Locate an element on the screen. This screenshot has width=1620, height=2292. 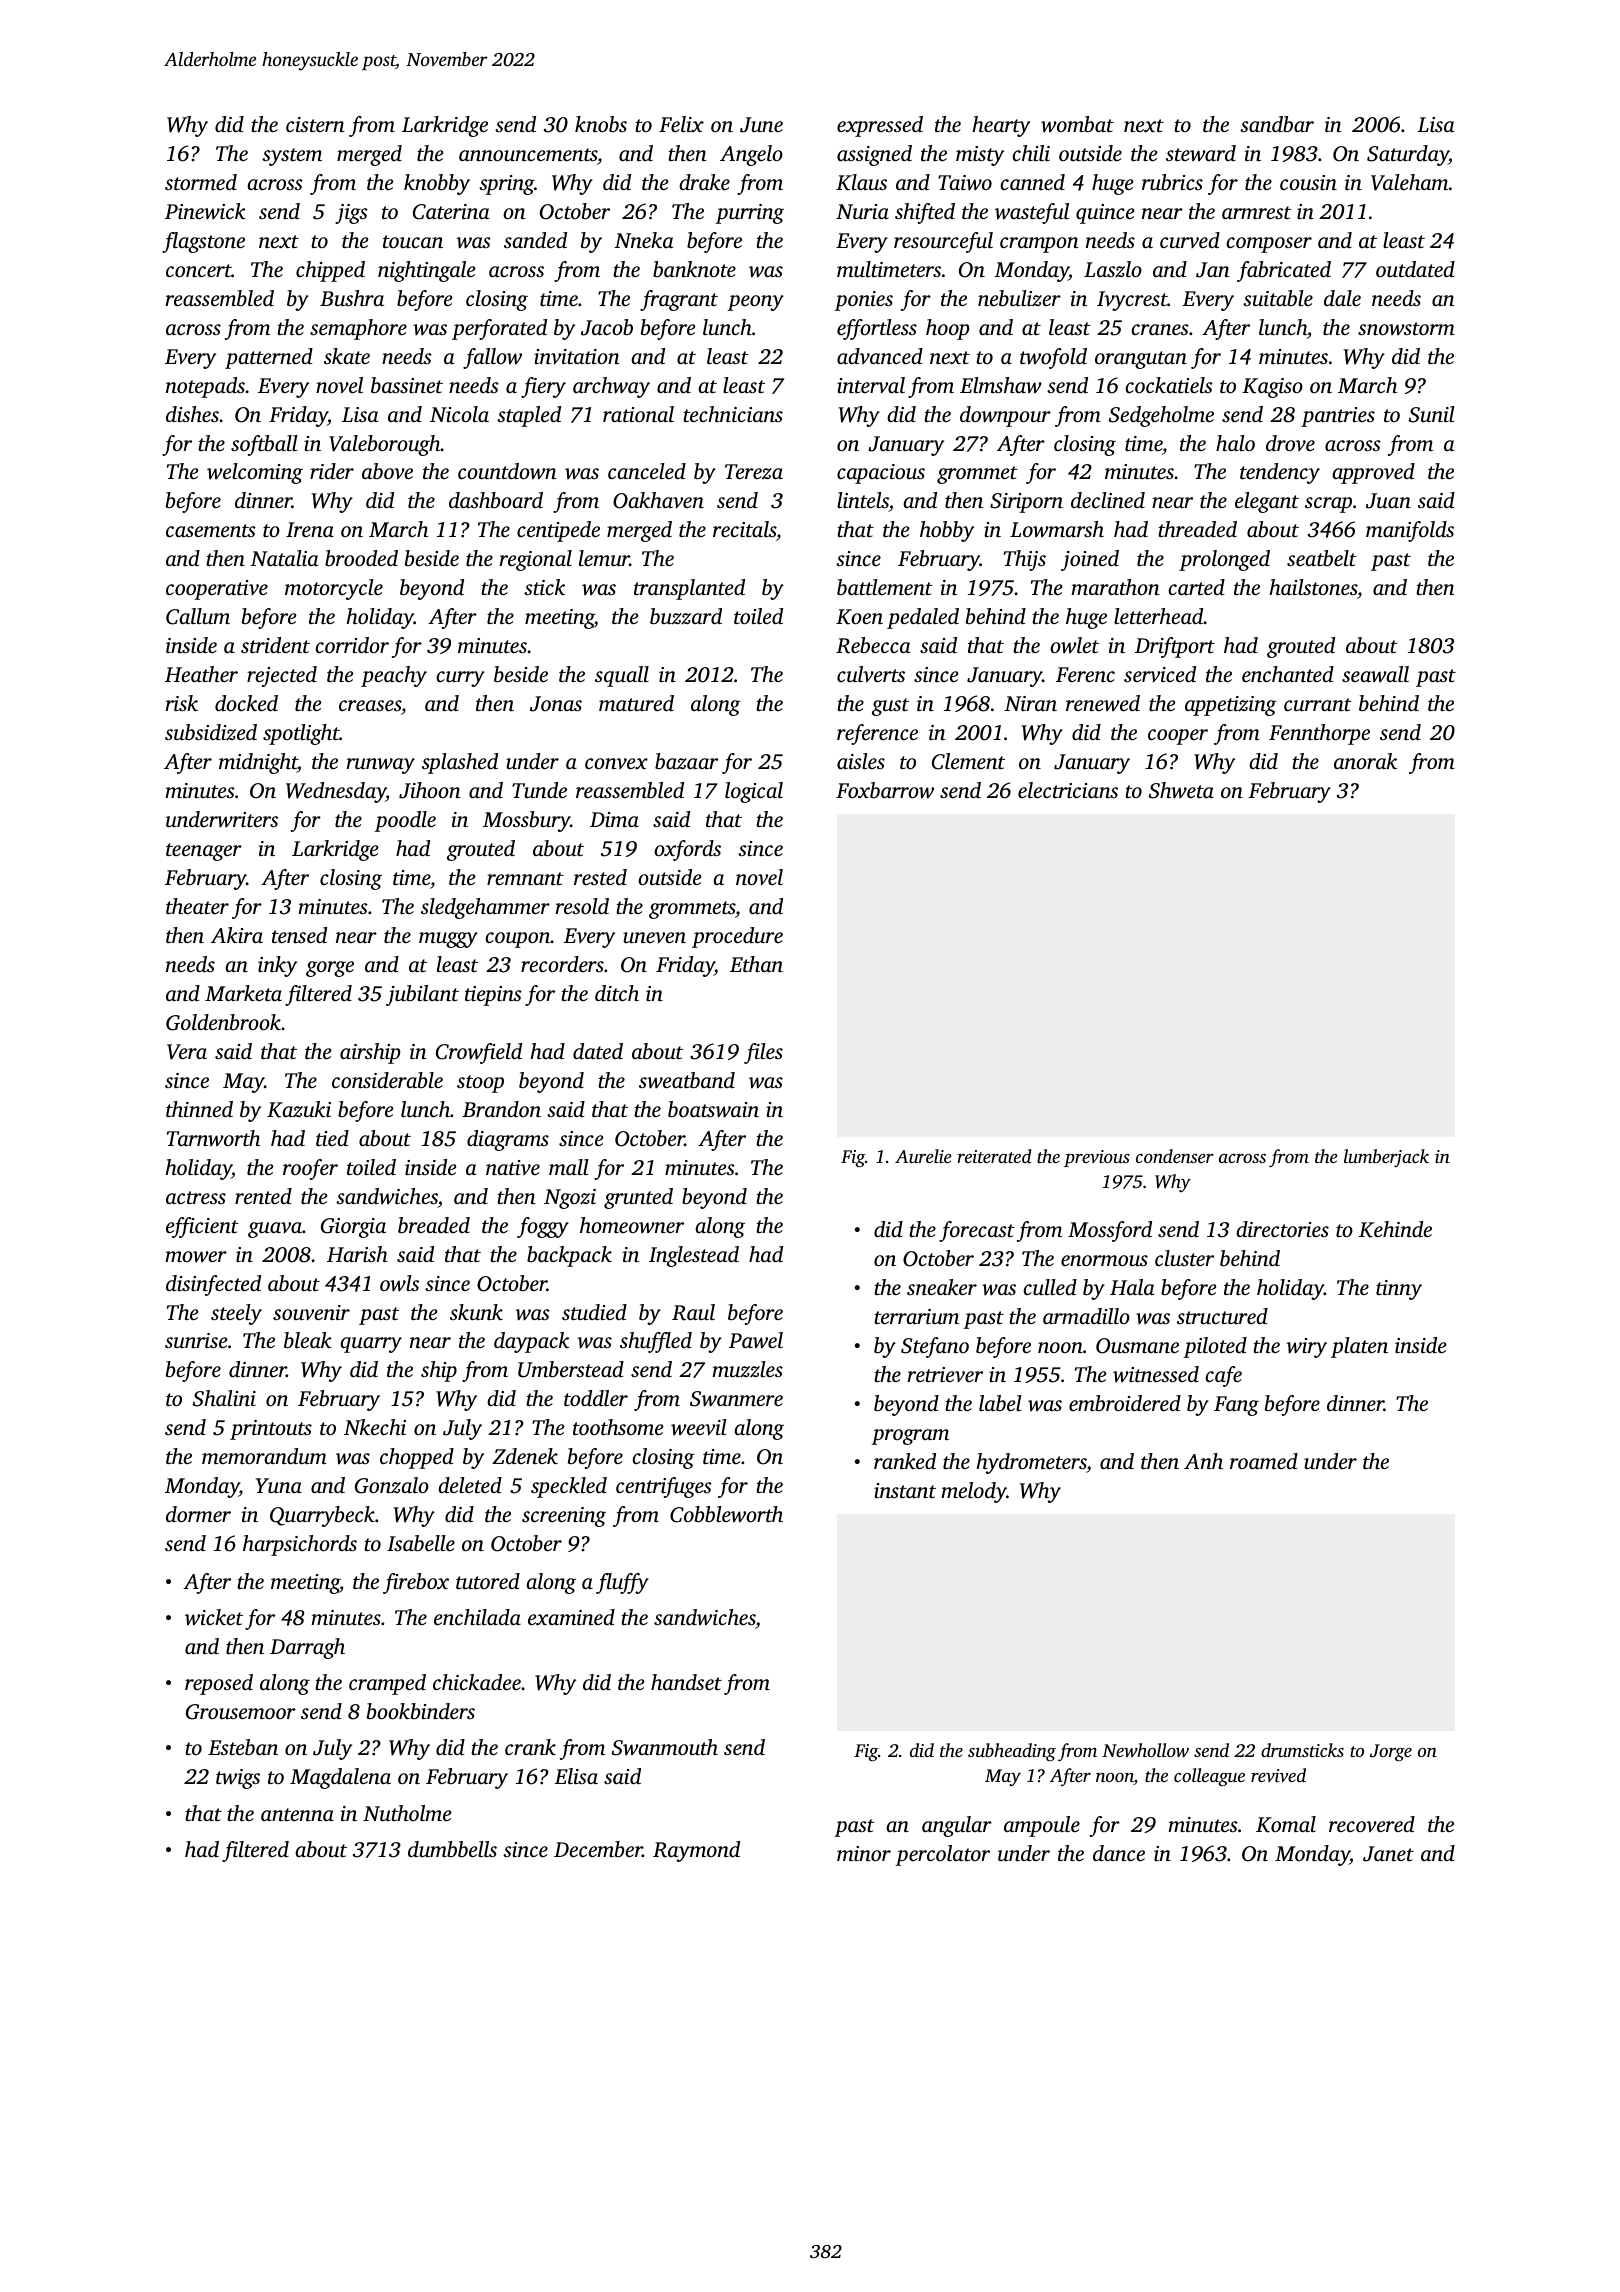
Nneka is located at coordinates (644, 240).
